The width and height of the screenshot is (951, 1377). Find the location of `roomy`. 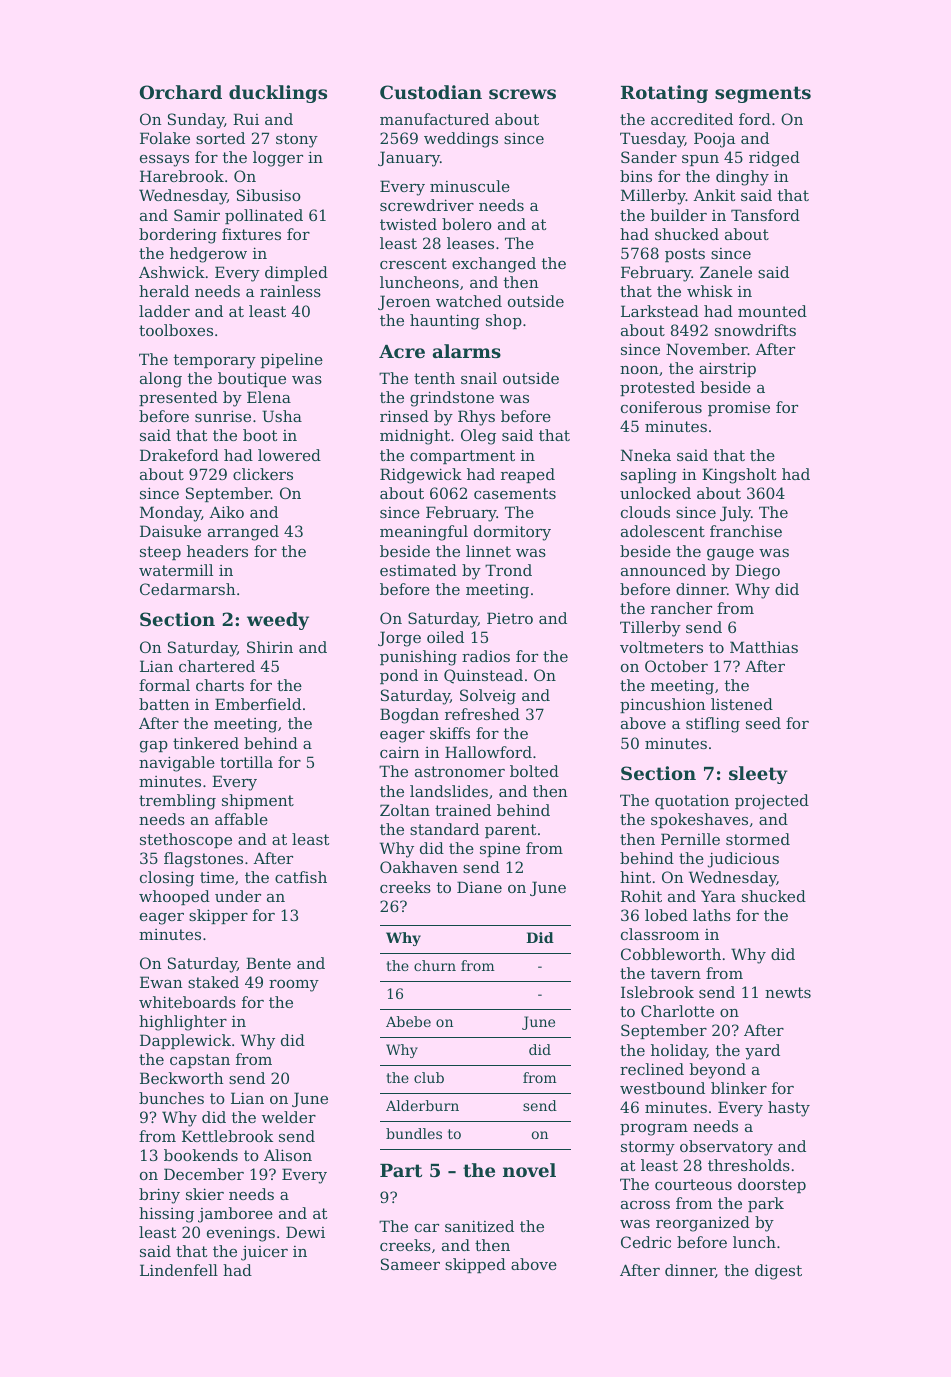

roomy is located at coordinates (294, 986).
